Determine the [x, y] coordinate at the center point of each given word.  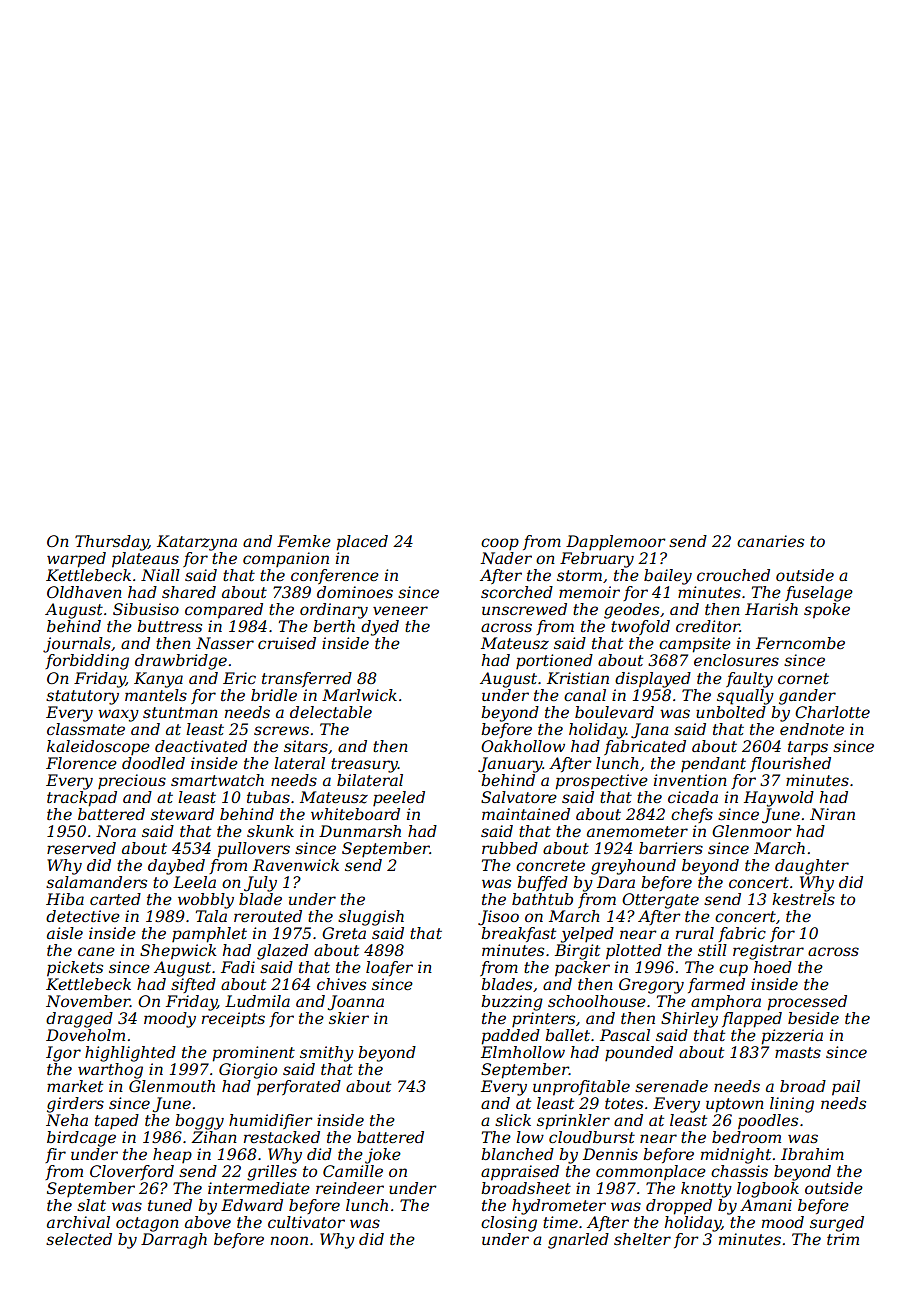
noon [289, 1240]
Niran [832, 814]
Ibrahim [812, 1154]
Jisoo [498, 918]
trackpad [82, 799]
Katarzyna [197, 543]
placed [362, 543]
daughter [812, 867]
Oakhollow [523, 746]
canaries [770, 541]
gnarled [578, 1241]
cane [96, 951]
